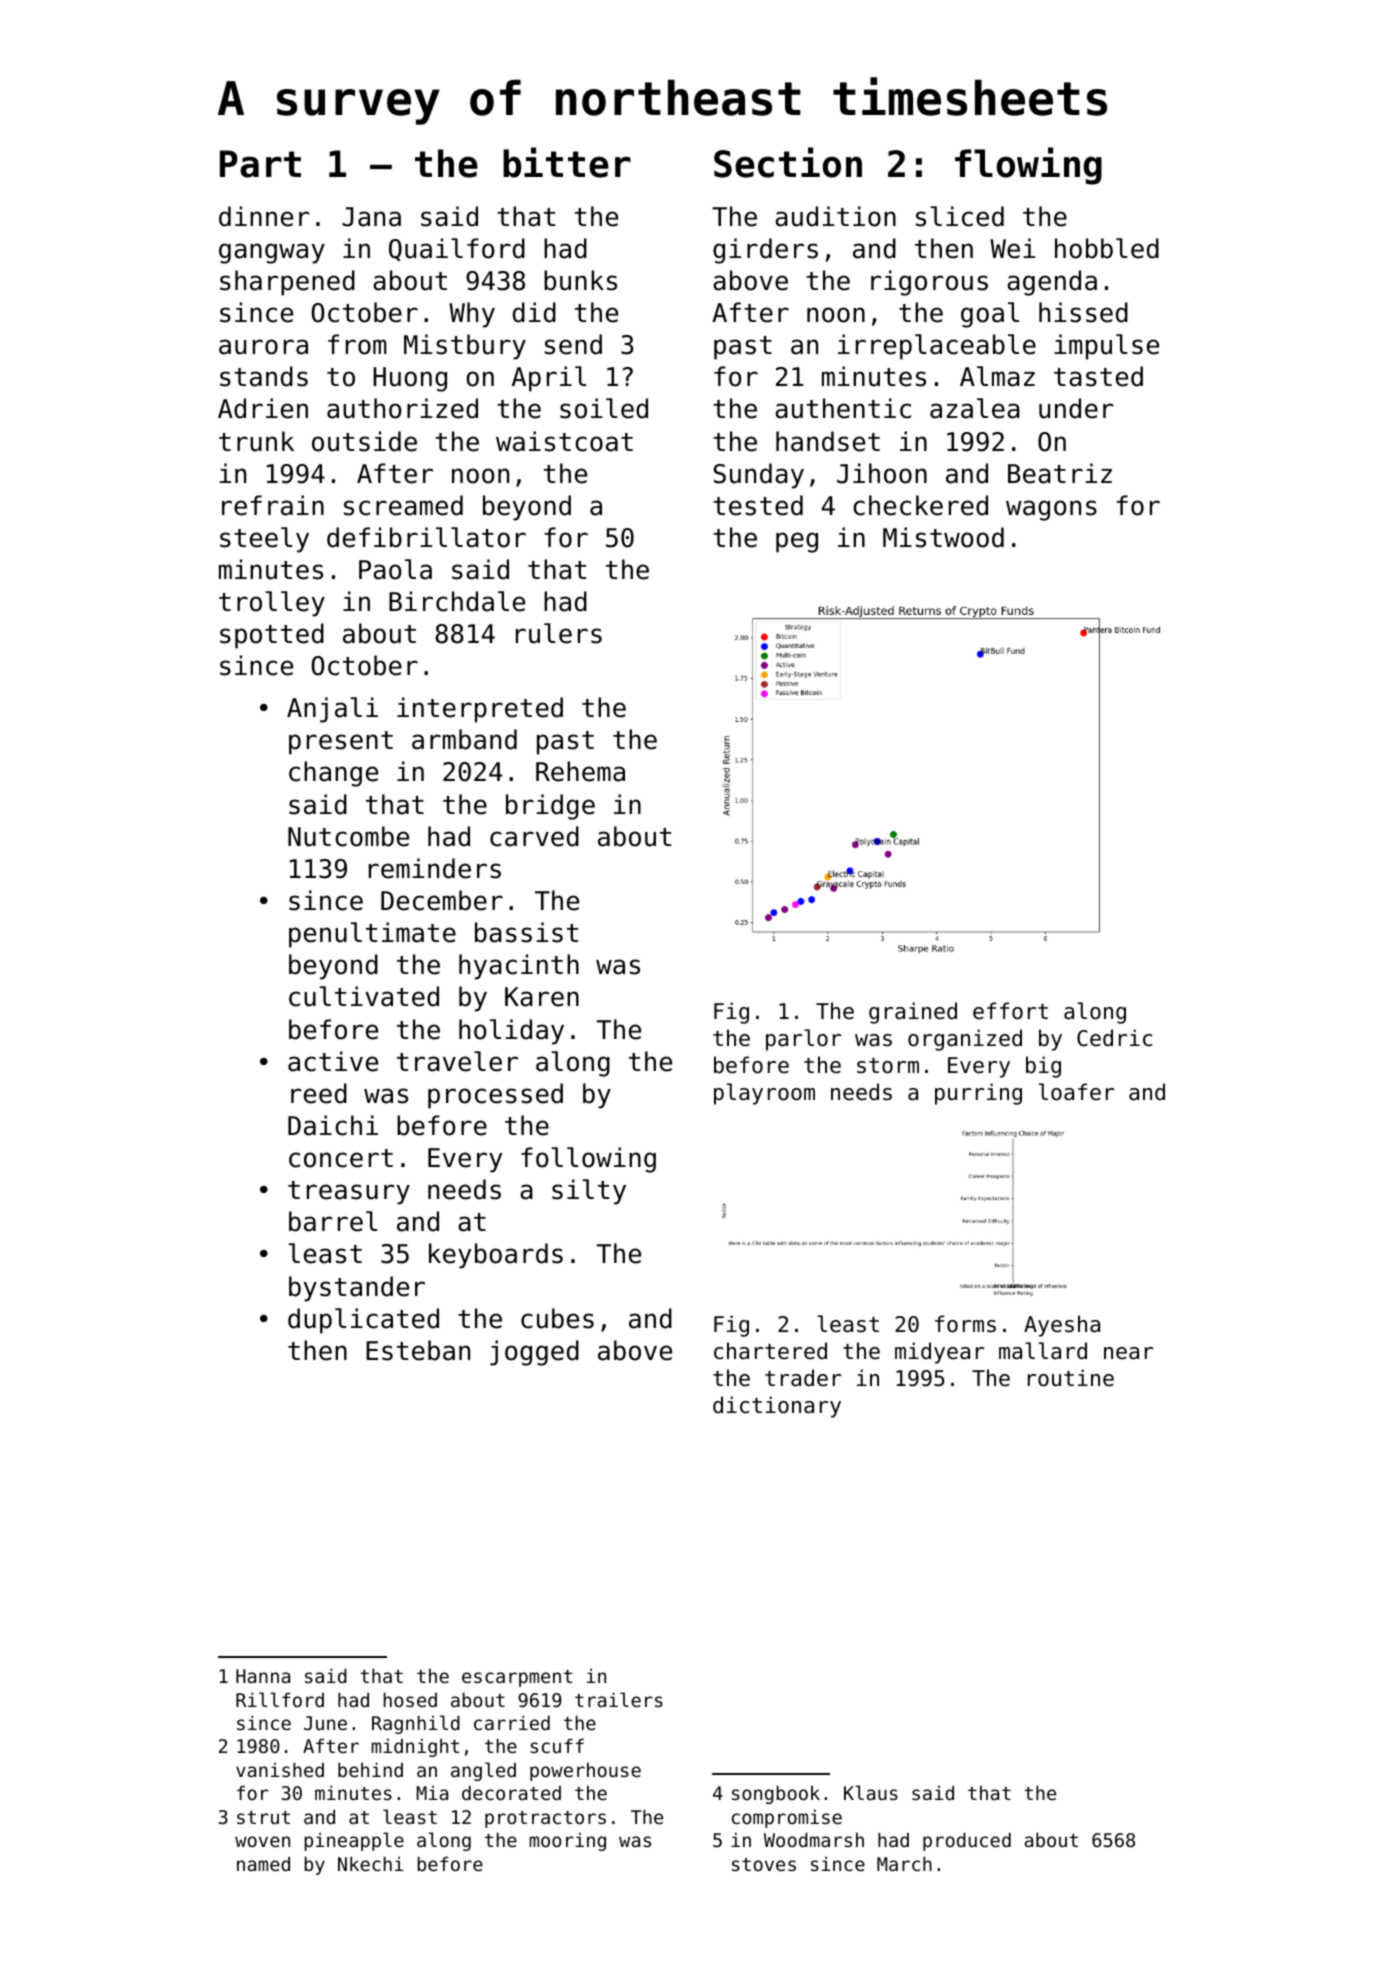  I want to click on Cedric, so click(1114, 1038).
